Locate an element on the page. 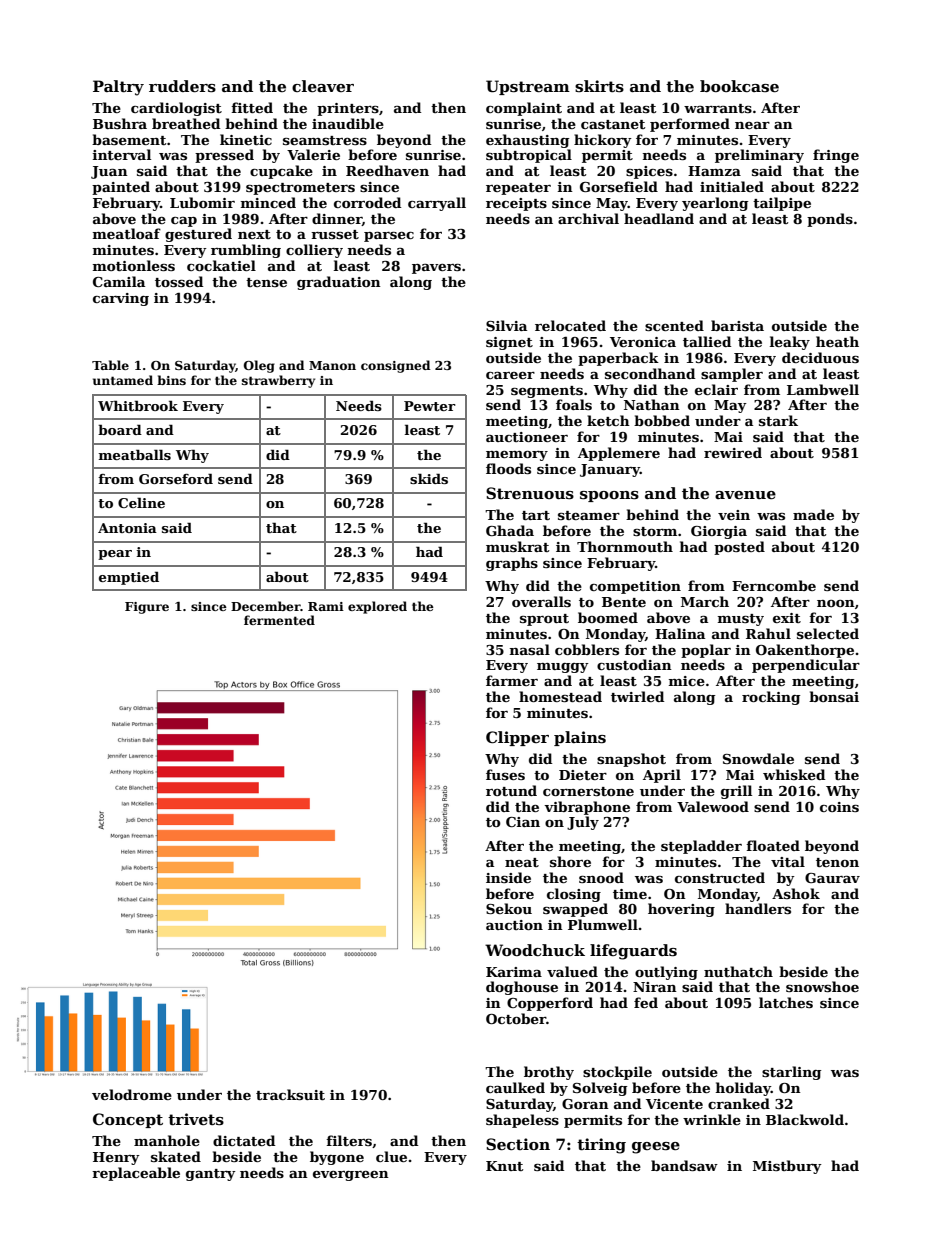 The height and width of the image is (1233, 952). Paltry is located at coordinates (118, 88).
